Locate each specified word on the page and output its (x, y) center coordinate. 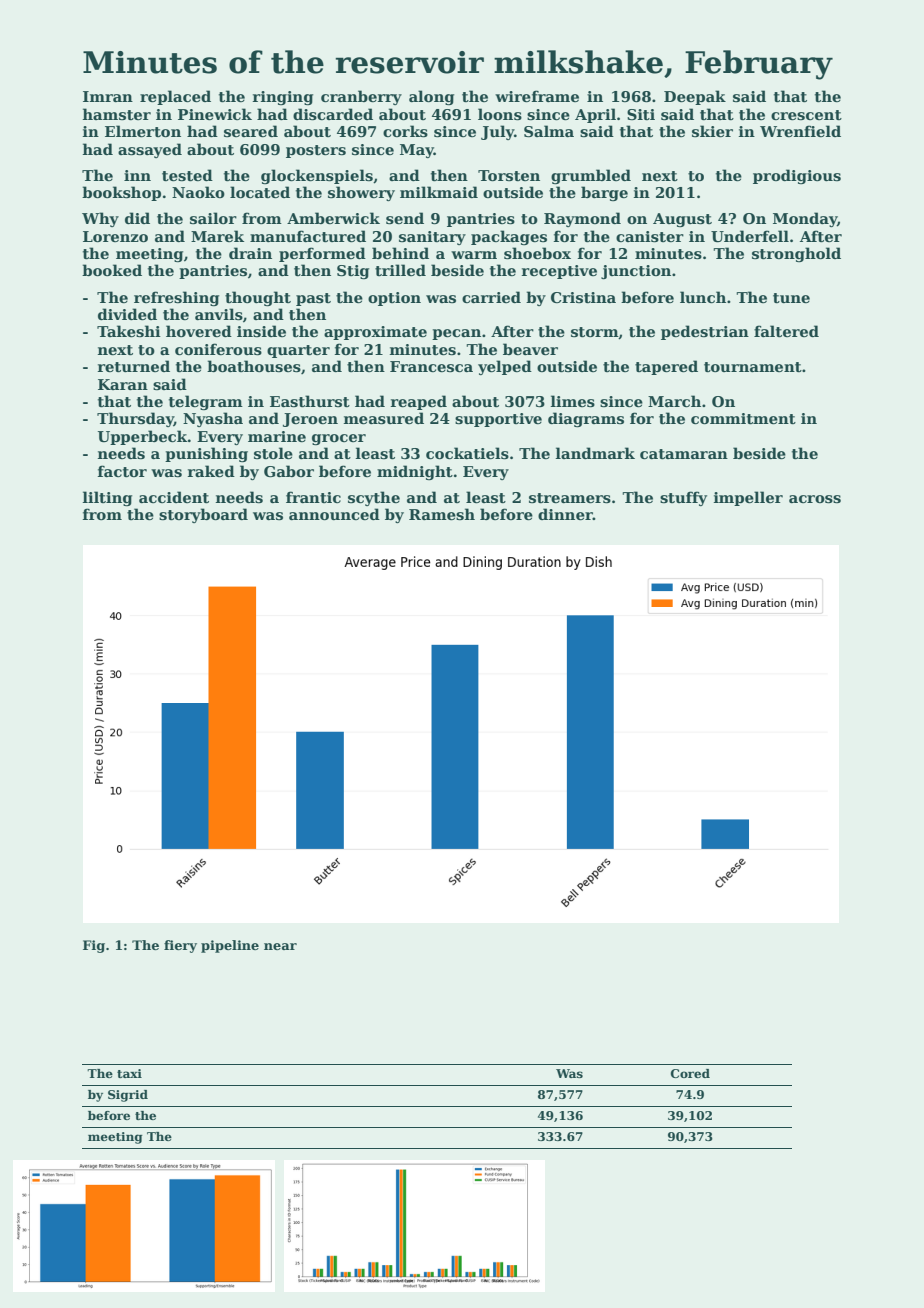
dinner (565, 514)
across (815, 499)
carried (491, 297)
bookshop (121, 193)
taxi (129, 1073)
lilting (107, 498)
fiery (180, 946)
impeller (748, 498)
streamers (570, 498)
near (280, 946)
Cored (690, 1073)
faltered (786, 331)
